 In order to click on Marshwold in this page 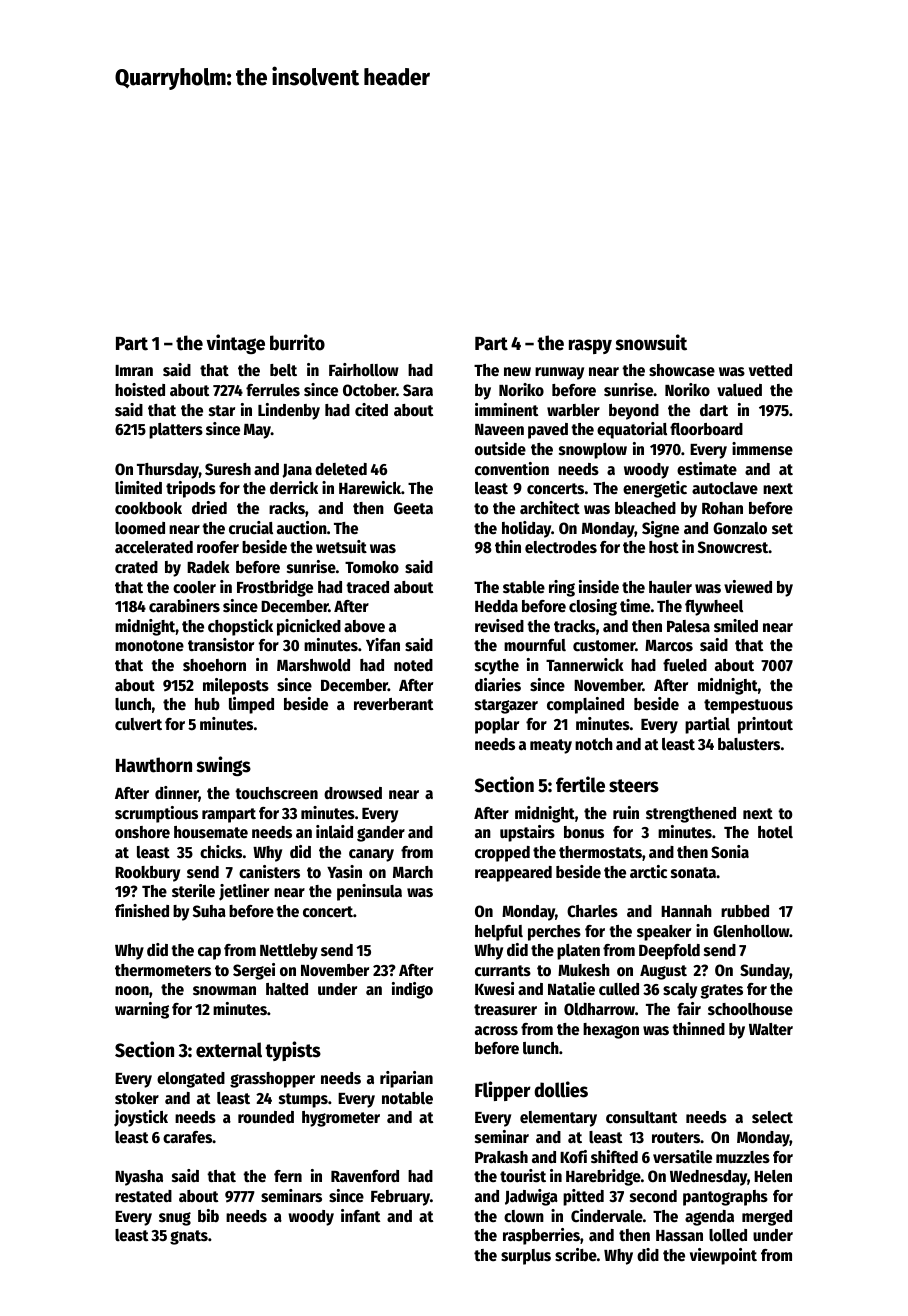, I will do `click(313, 665)`.
